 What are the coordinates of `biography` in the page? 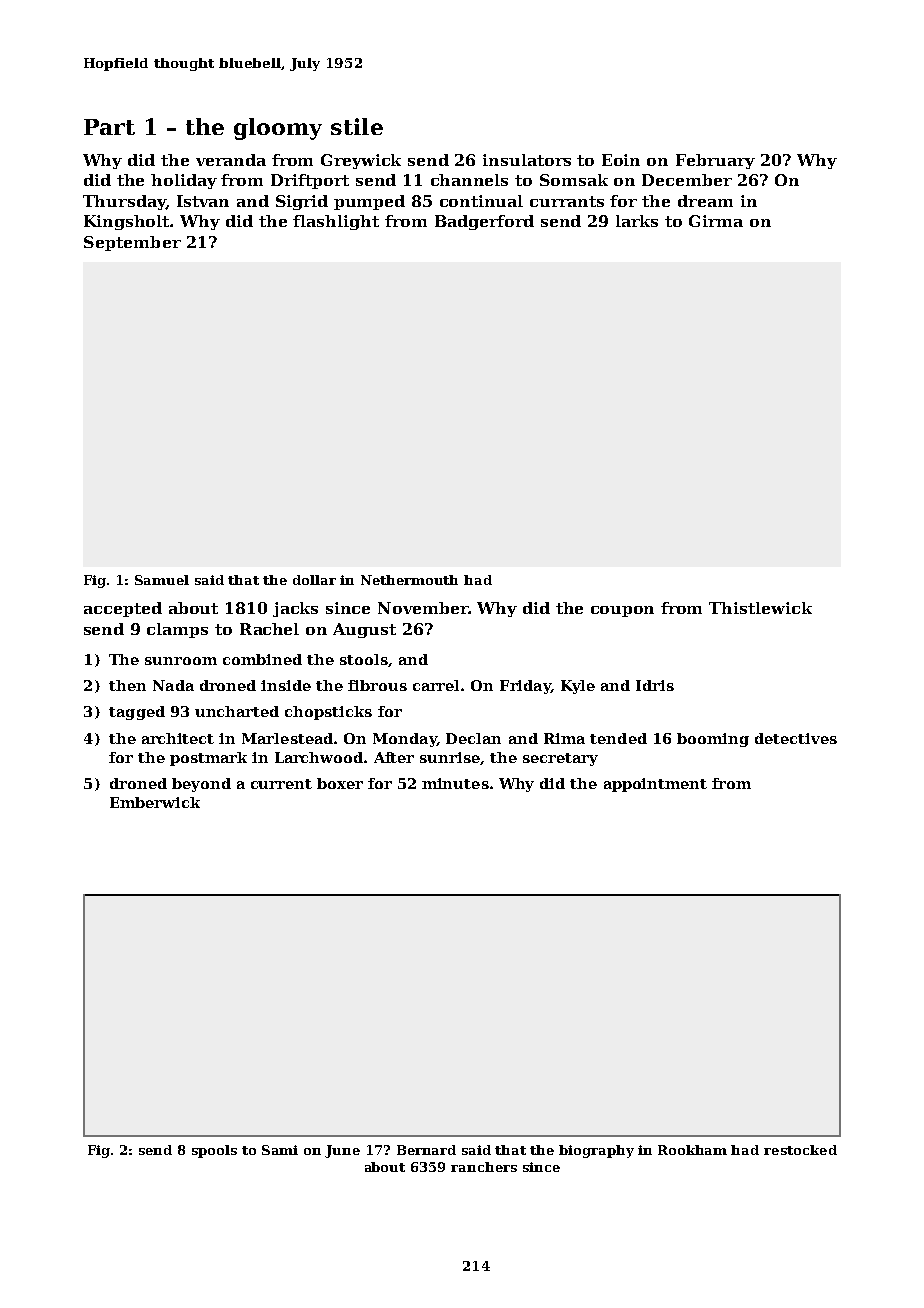 It's located at (596, 1151).
